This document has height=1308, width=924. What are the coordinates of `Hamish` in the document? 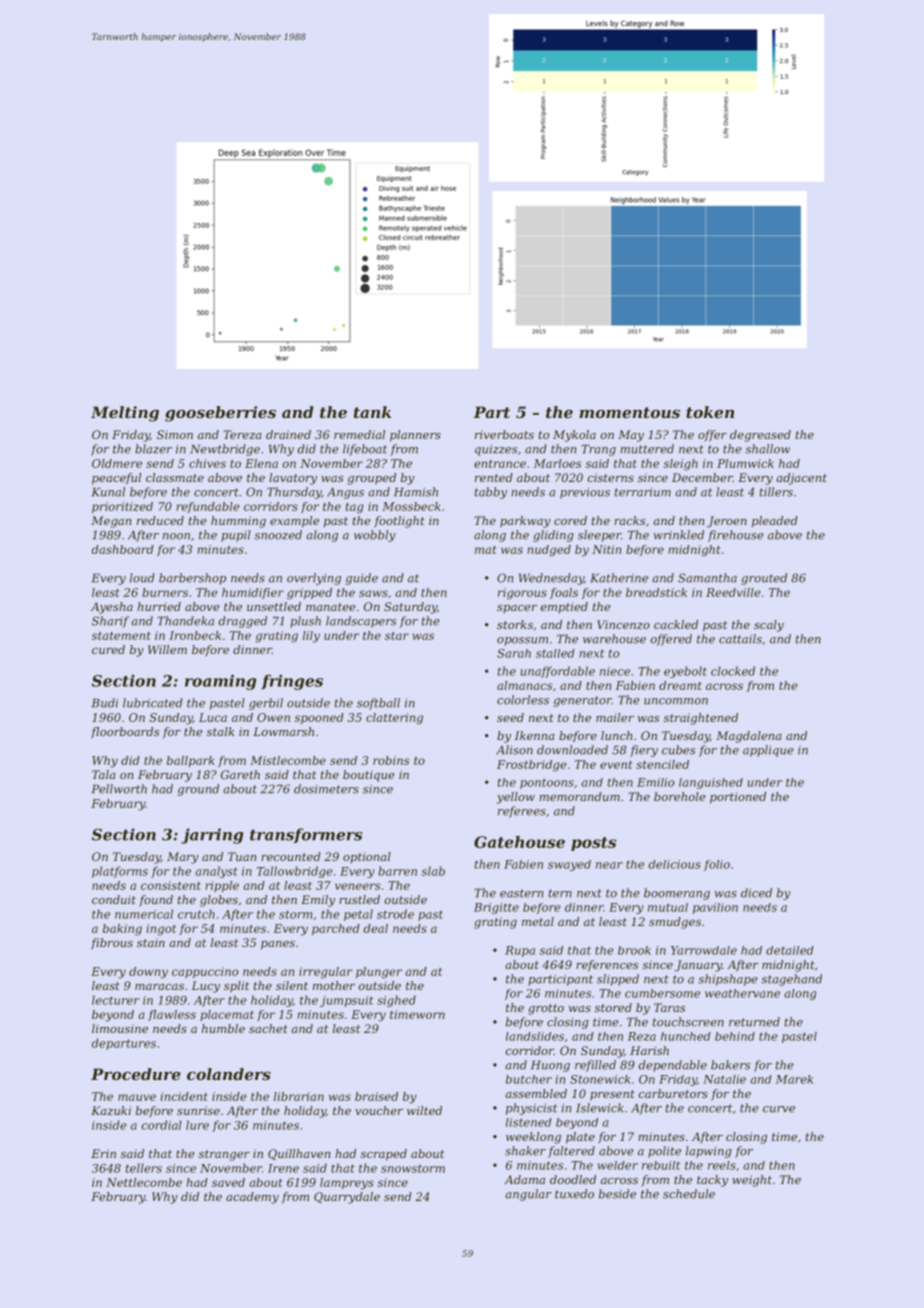 It's located at (416, 492).
